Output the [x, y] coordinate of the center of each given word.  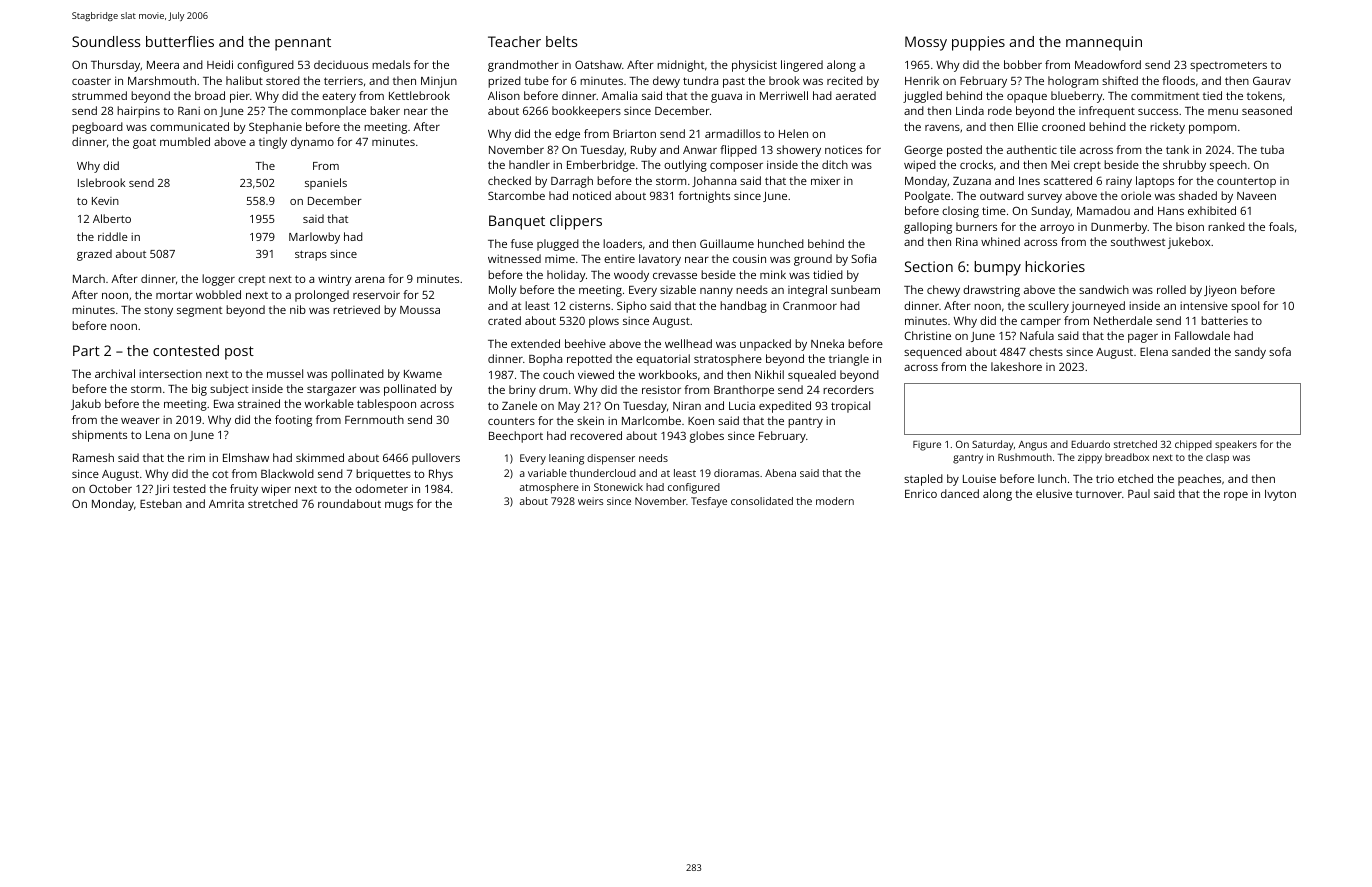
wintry [335, 280]
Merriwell [784, 95]
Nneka [827, 343]
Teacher [514, 41]
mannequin [1104, 43]
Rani [189, 110]
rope [1236, 496]
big [199, 390]
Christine [927, 335]
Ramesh [93, 457]
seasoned [1267, 110]
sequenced [933, 353]
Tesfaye [709, 502]
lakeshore [1016, 366]
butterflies [180, 41]
